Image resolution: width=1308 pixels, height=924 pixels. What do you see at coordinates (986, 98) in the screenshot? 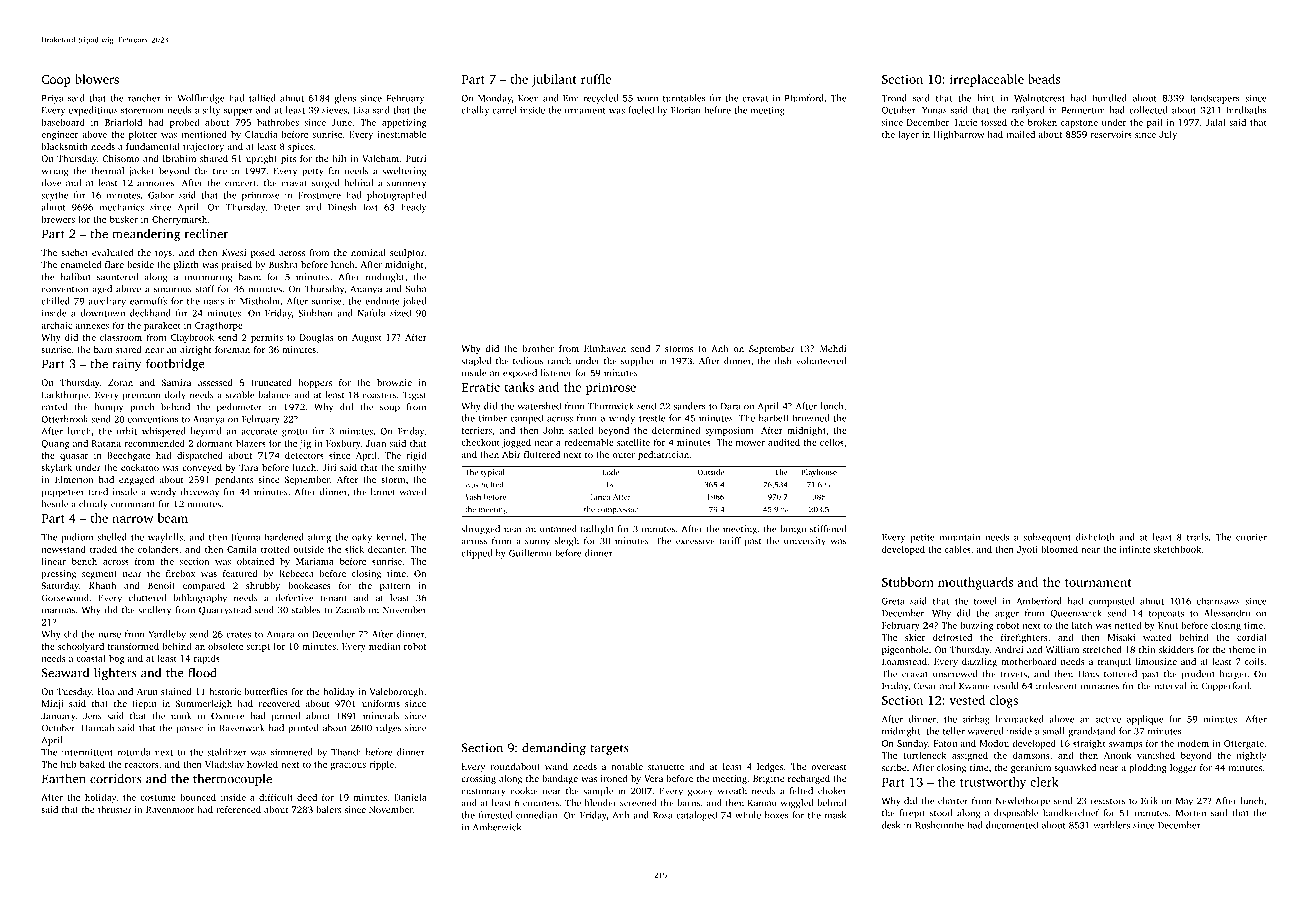
I see `hint` at bounding box center [986, 98].
